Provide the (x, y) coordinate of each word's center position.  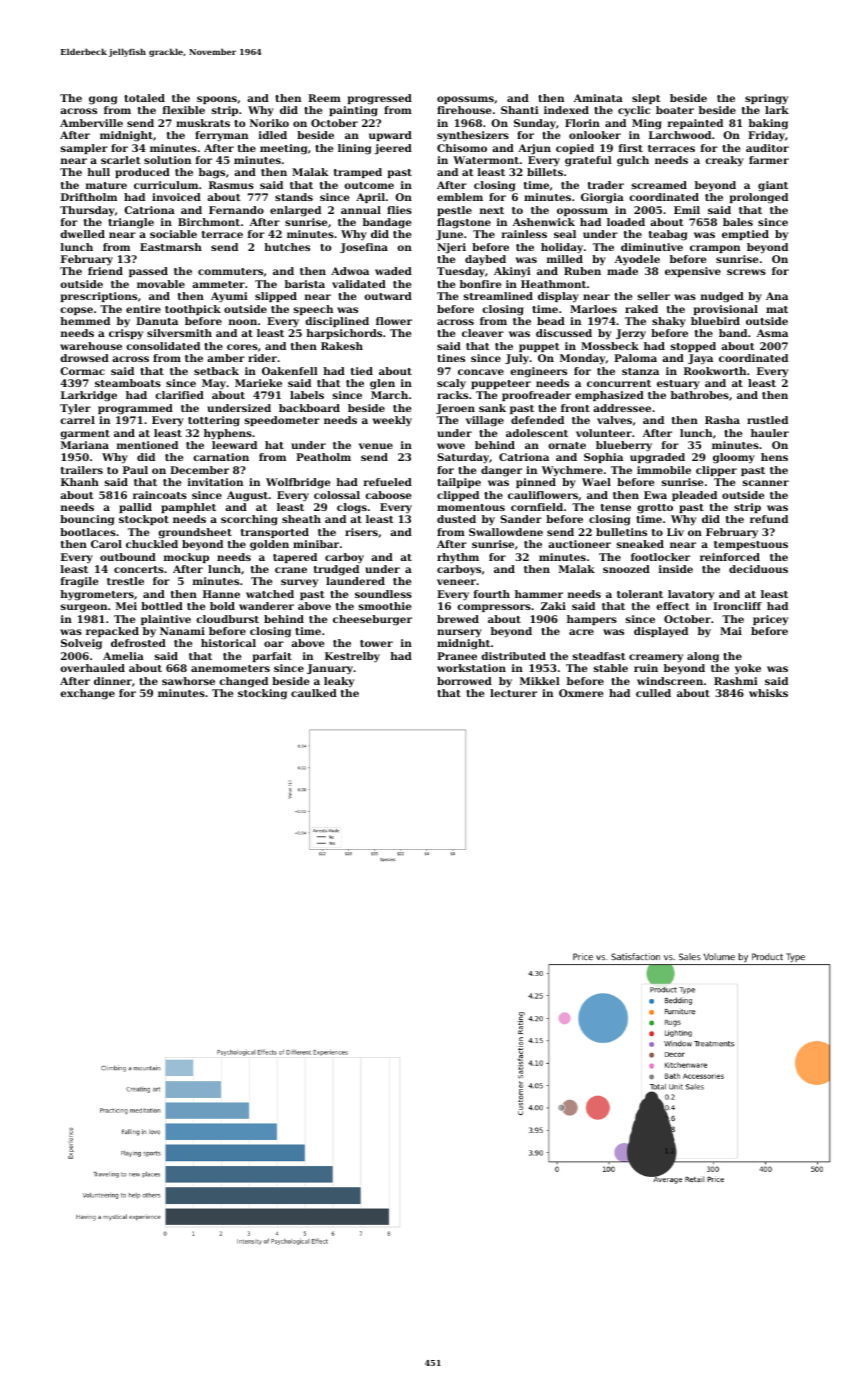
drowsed (84, 358)
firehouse (464, 110)
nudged (722, 297)
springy (766, 99)
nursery (459, 633)
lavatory (691, 595)
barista (305, 284)
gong (103, 100)
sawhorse (188, 681)
